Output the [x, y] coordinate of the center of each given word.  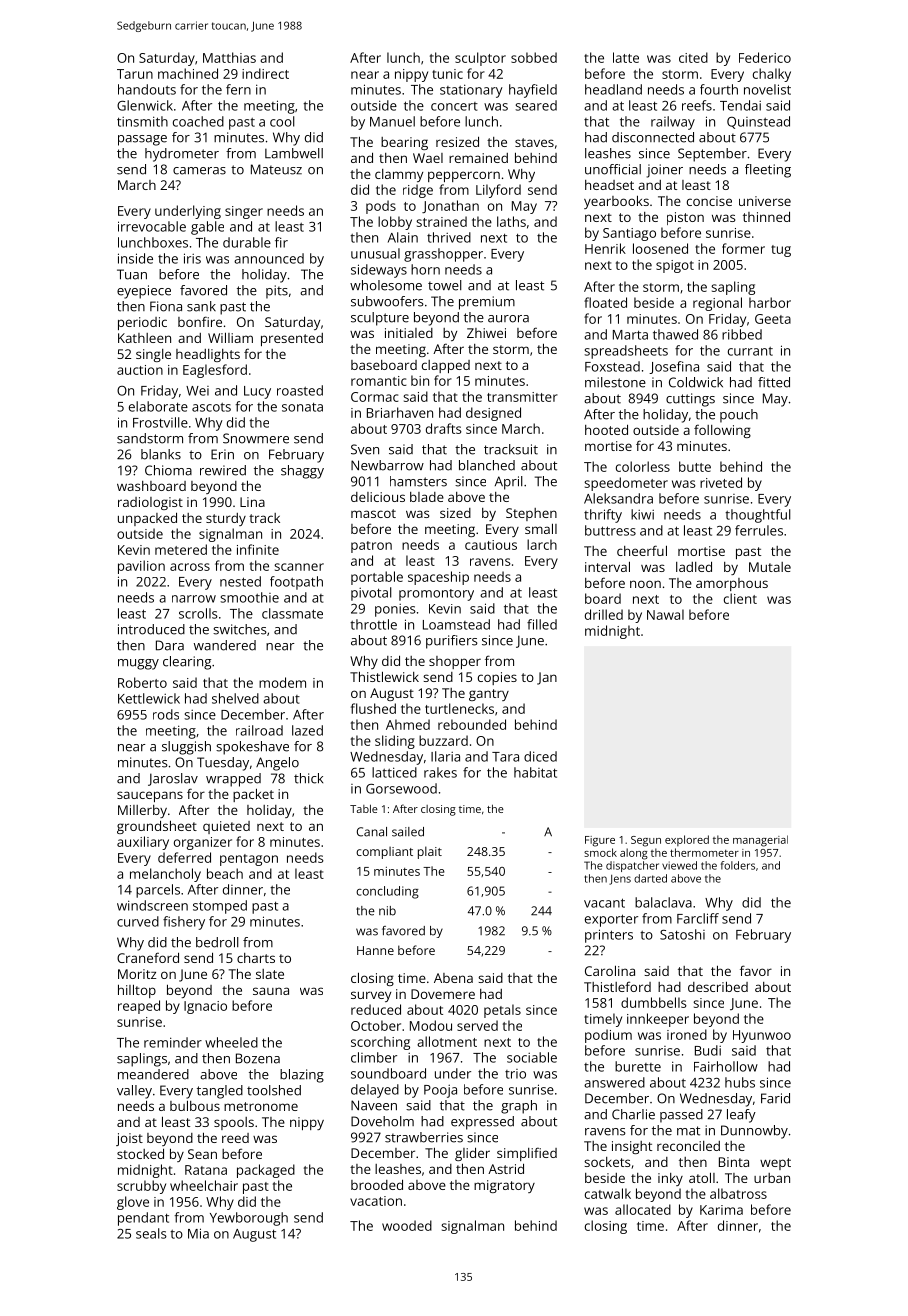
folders [738, 865]
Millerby [142, 811]
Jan [547, 678]
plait [430, 852]
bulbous [195, 1105]
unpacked [147, 519]
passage [142, 140]
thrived [449, 237]
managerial [760, 841]
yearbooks [616, 202]
